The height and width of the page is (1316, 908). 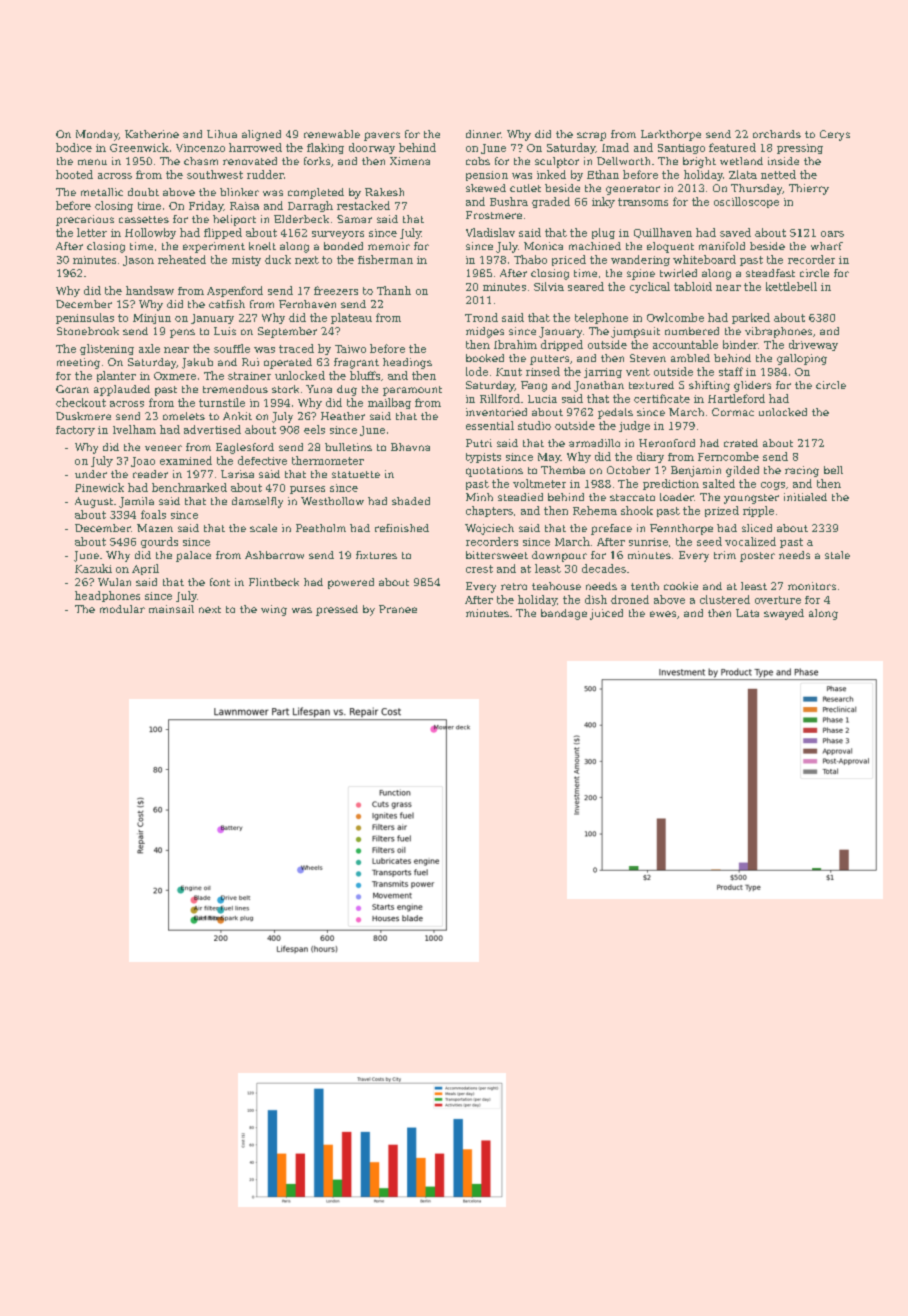 What do you see at coordinates (757, 528) in the page?
I see `sliced` at bounding box center [757, 528].
